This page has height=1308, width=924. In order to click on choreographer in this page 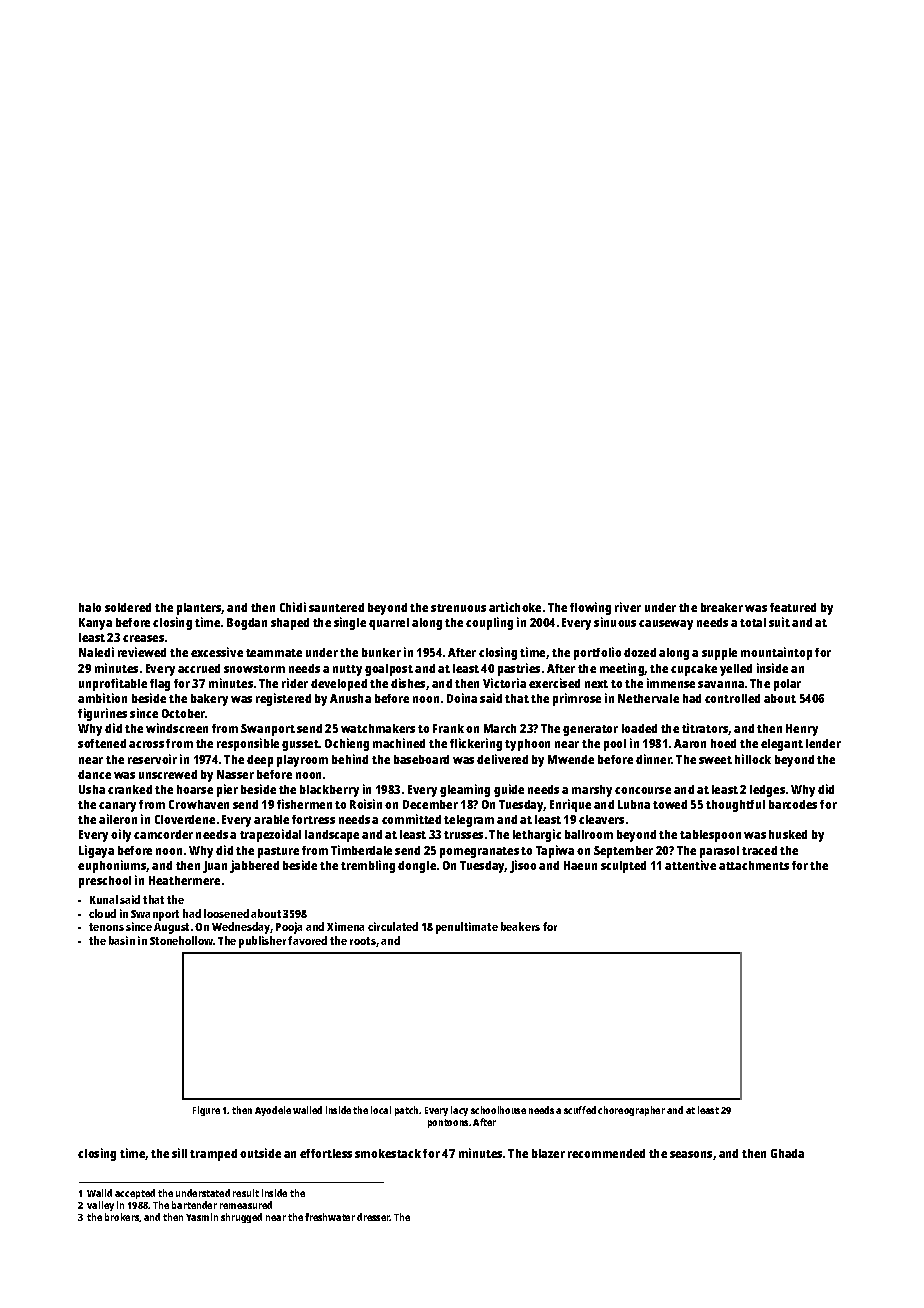, I will do `click(631, 1111)`.
